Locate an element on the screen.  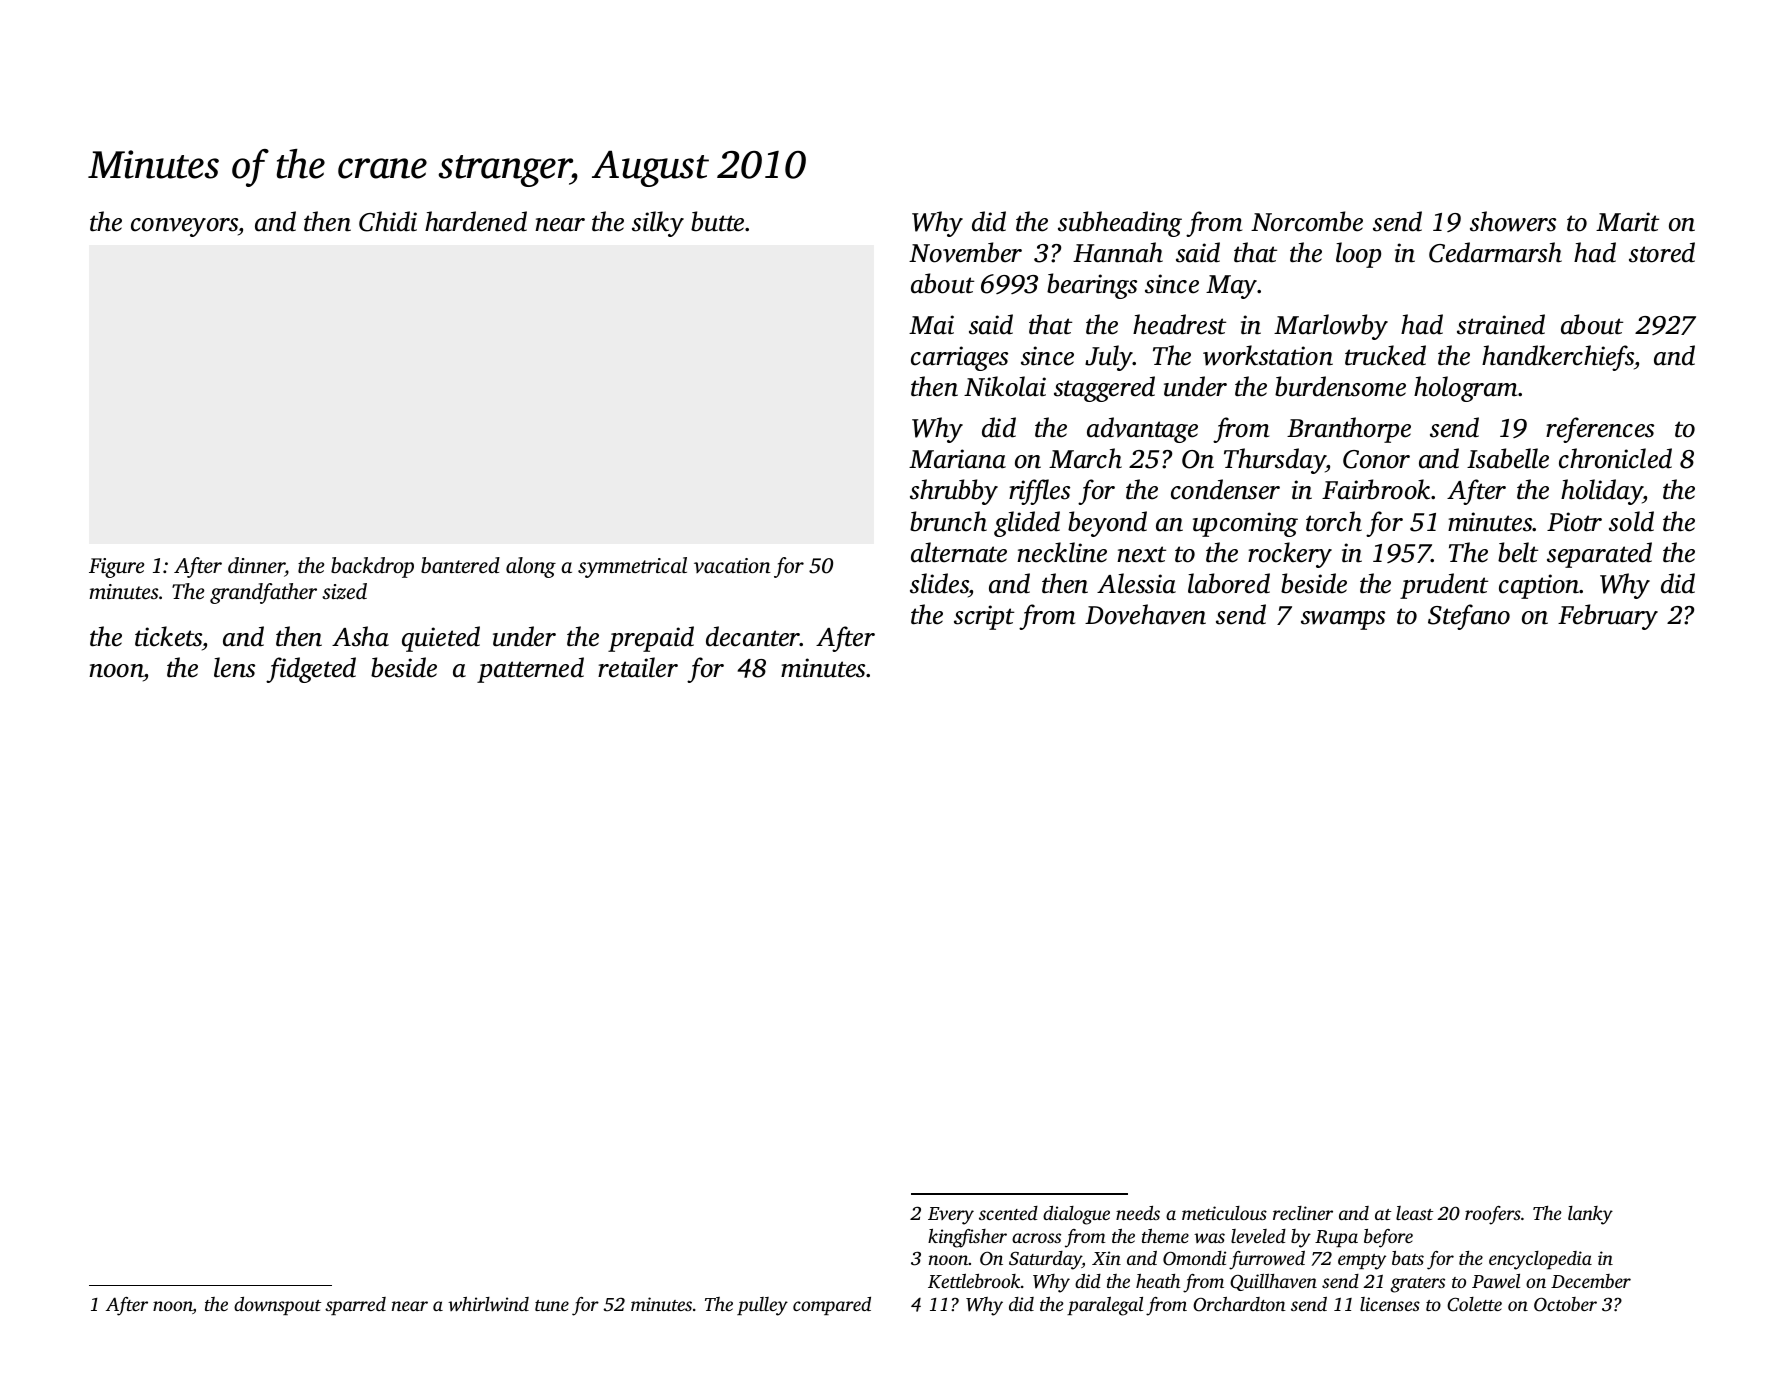
Marit is located at coordinates (1627, 222).
